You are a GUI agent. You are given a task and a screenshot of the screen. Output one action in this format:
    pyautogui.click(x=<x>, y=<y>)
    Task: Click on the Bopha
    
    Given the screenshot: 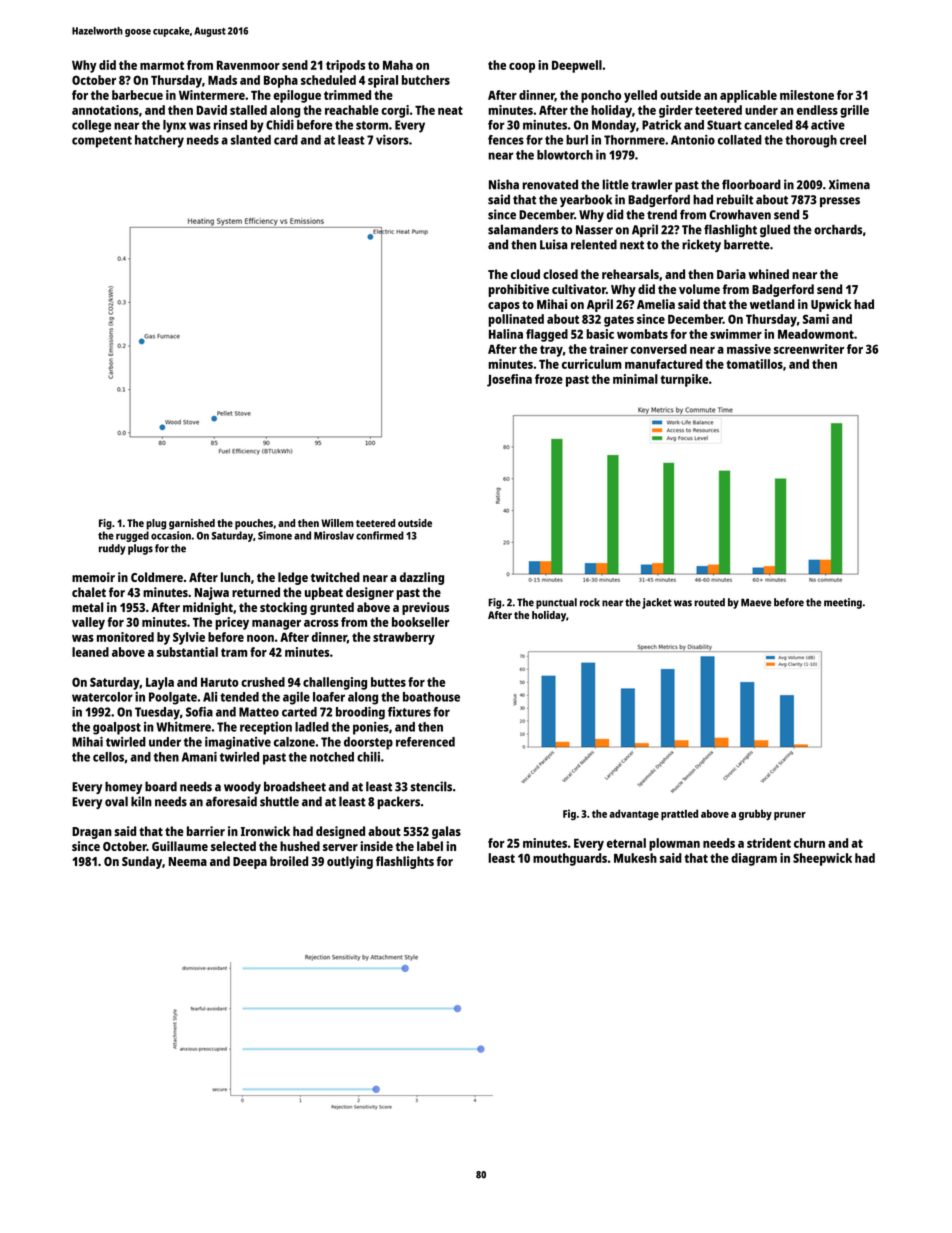 What is the action you would take?
    pyautogui.click(x=281, y=81)
